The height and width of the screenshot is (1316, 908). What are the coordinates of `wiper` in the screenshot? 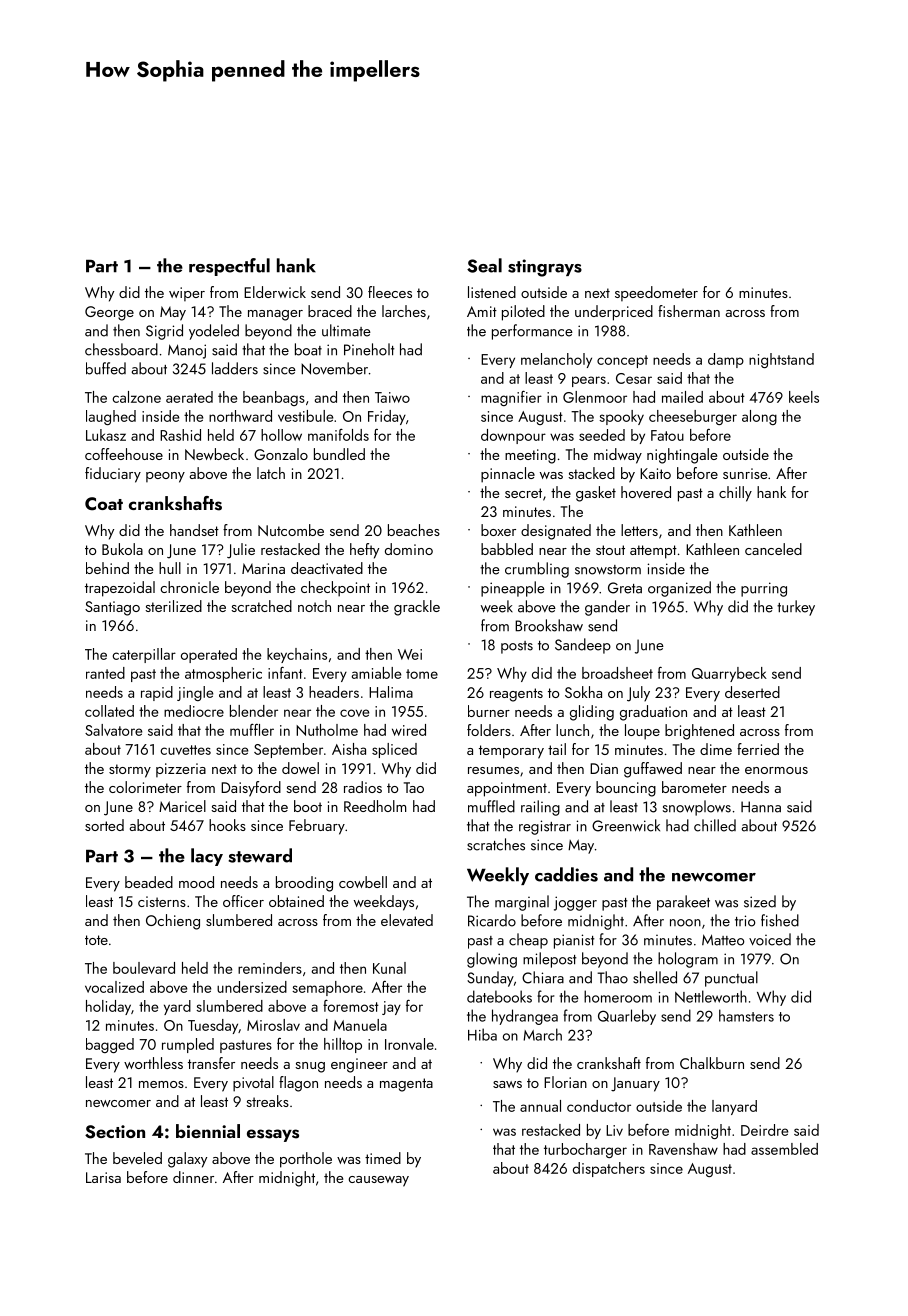 It's located at (187, 294).
